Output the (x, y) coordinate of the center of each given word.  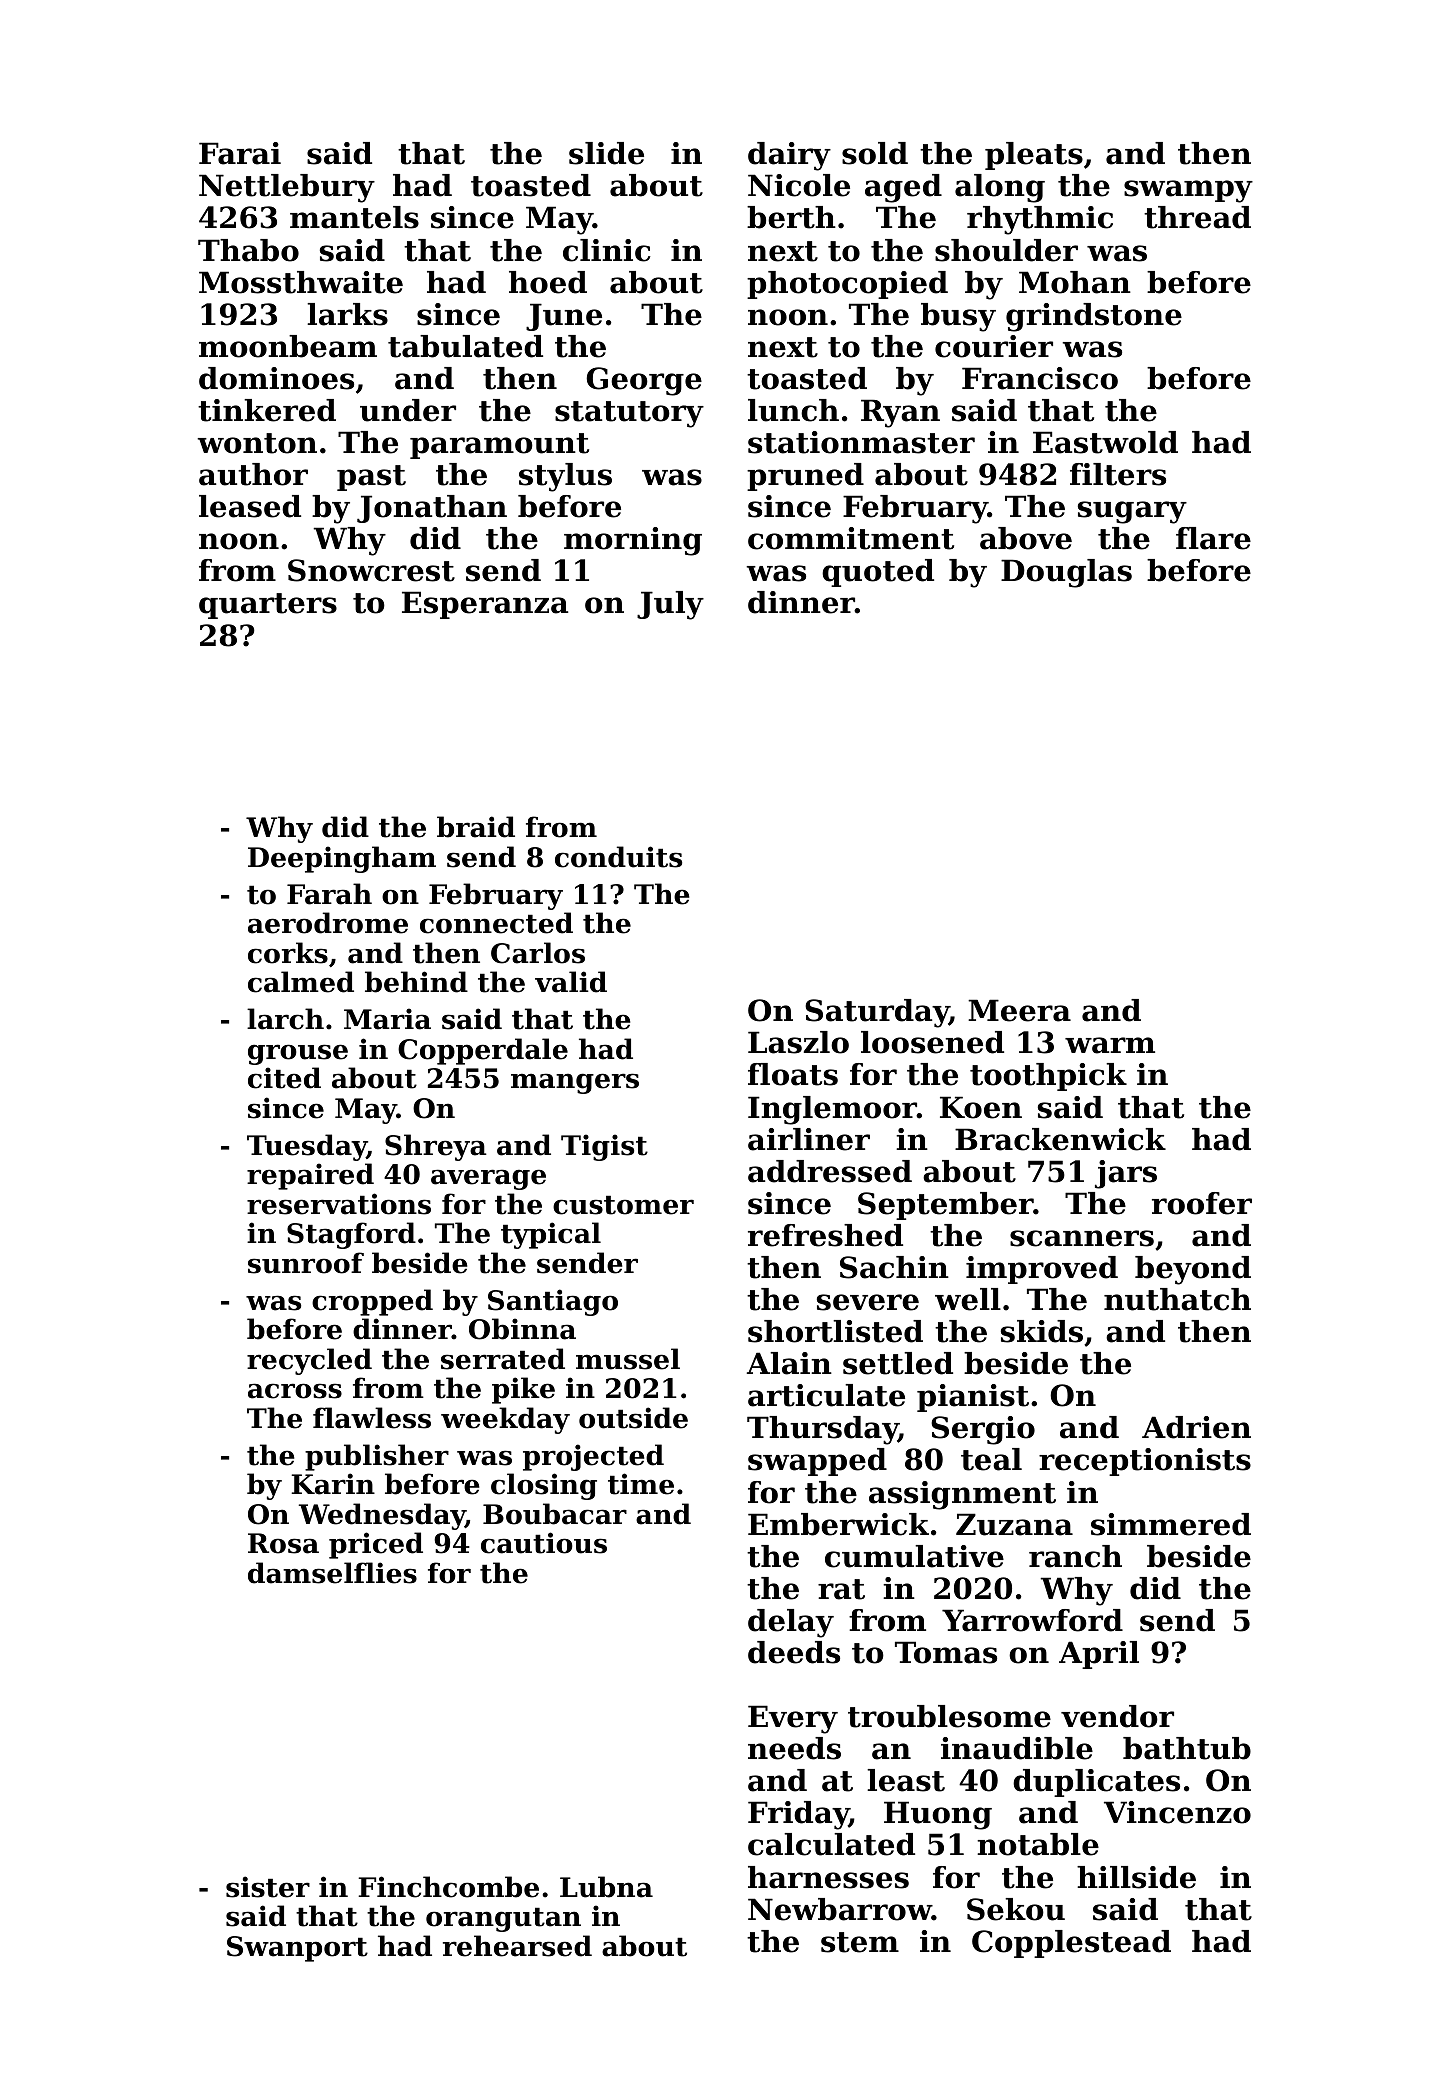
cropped (372, 1302)
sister (268, 1887)
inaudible (1017, 1748)
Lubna (606, 1887)
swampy (1188, 191)
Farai (240, 153)
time (641, 1484)
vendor (1117, 1716)
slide (606, 153)
